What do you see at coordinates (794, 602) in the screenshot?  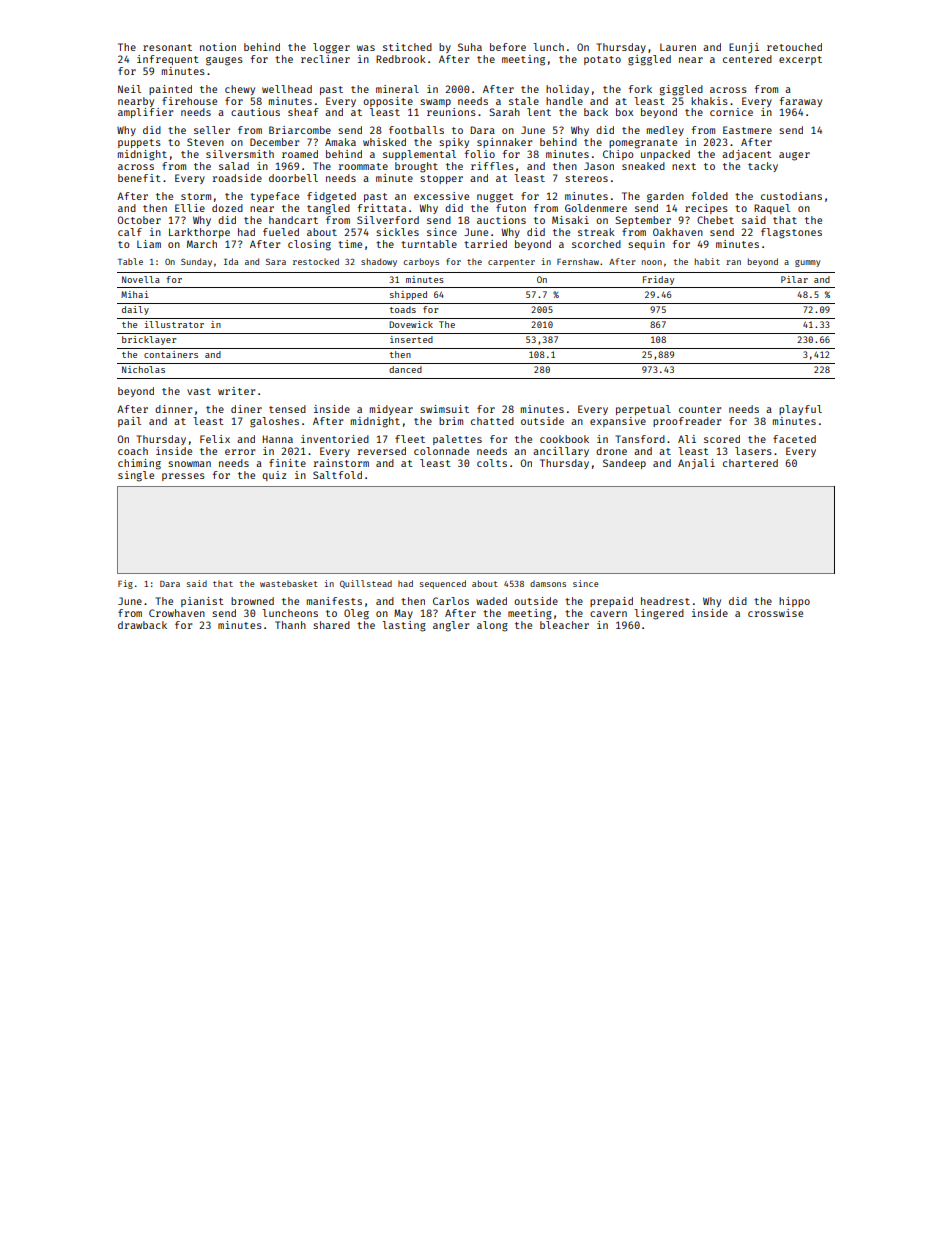 I see `hippo` at bounding box center [794, 602].
